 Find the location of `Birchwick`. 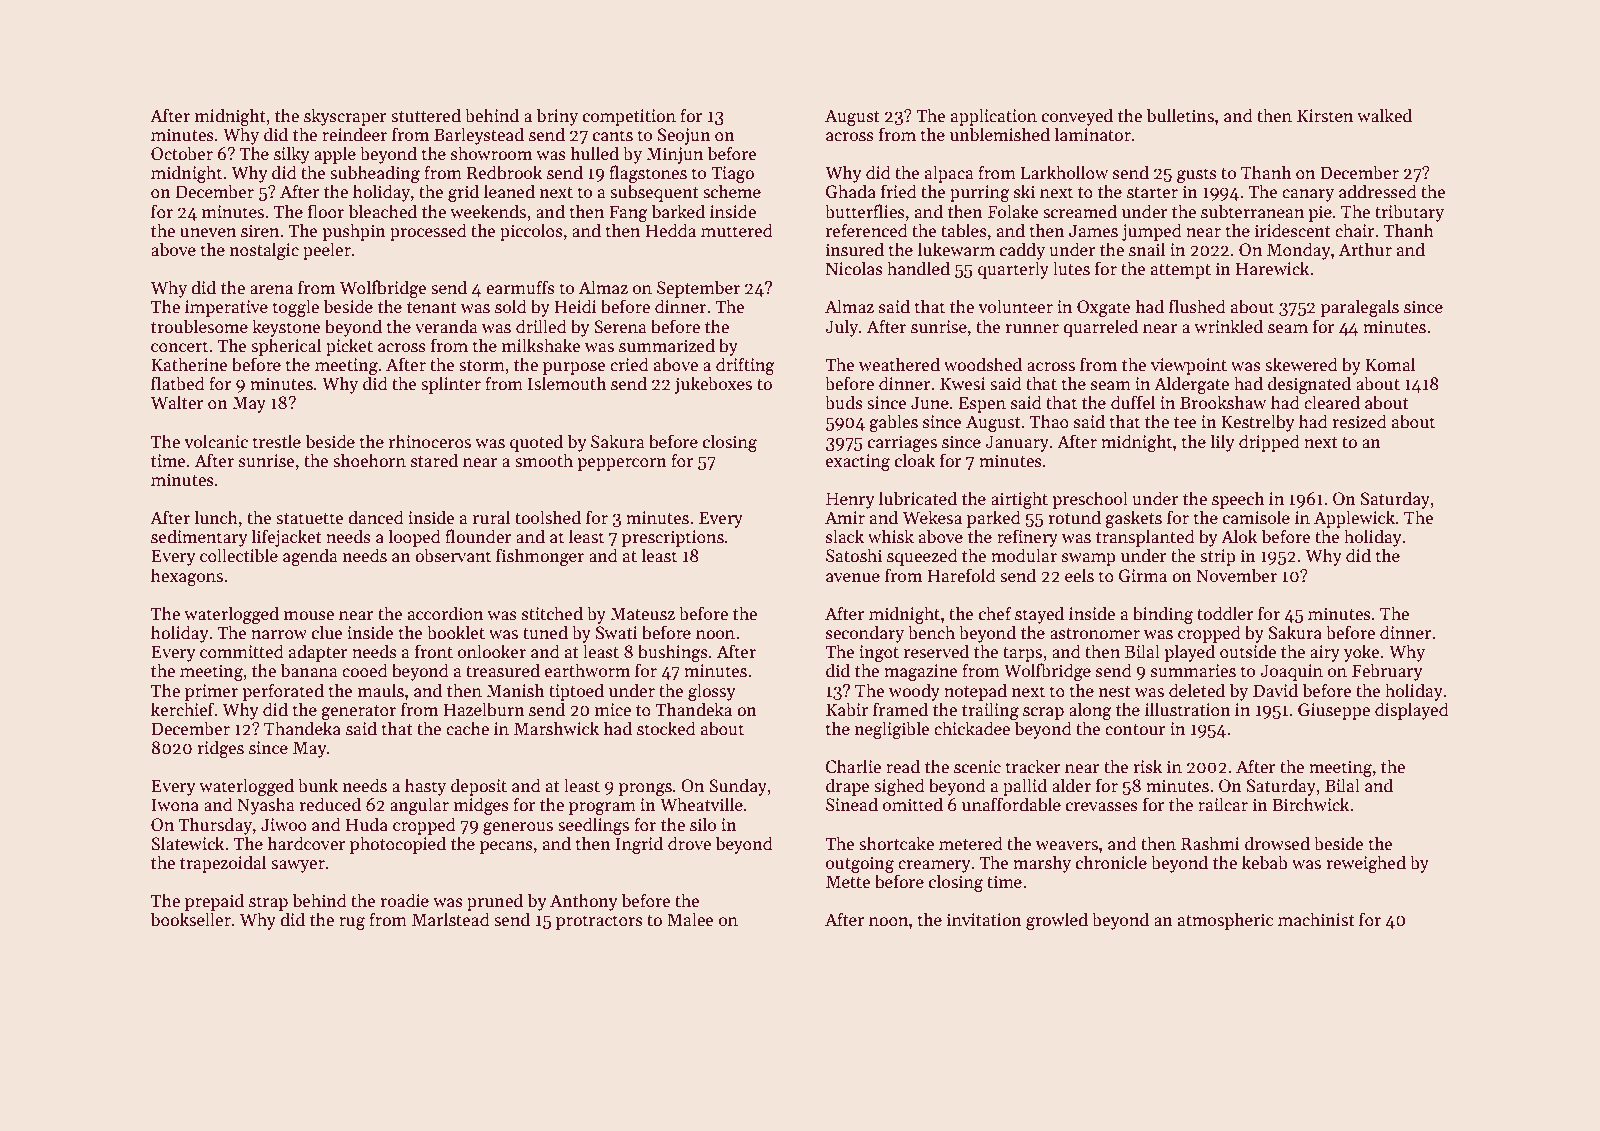

Birchwick is located at coordinates (1311, 804).
